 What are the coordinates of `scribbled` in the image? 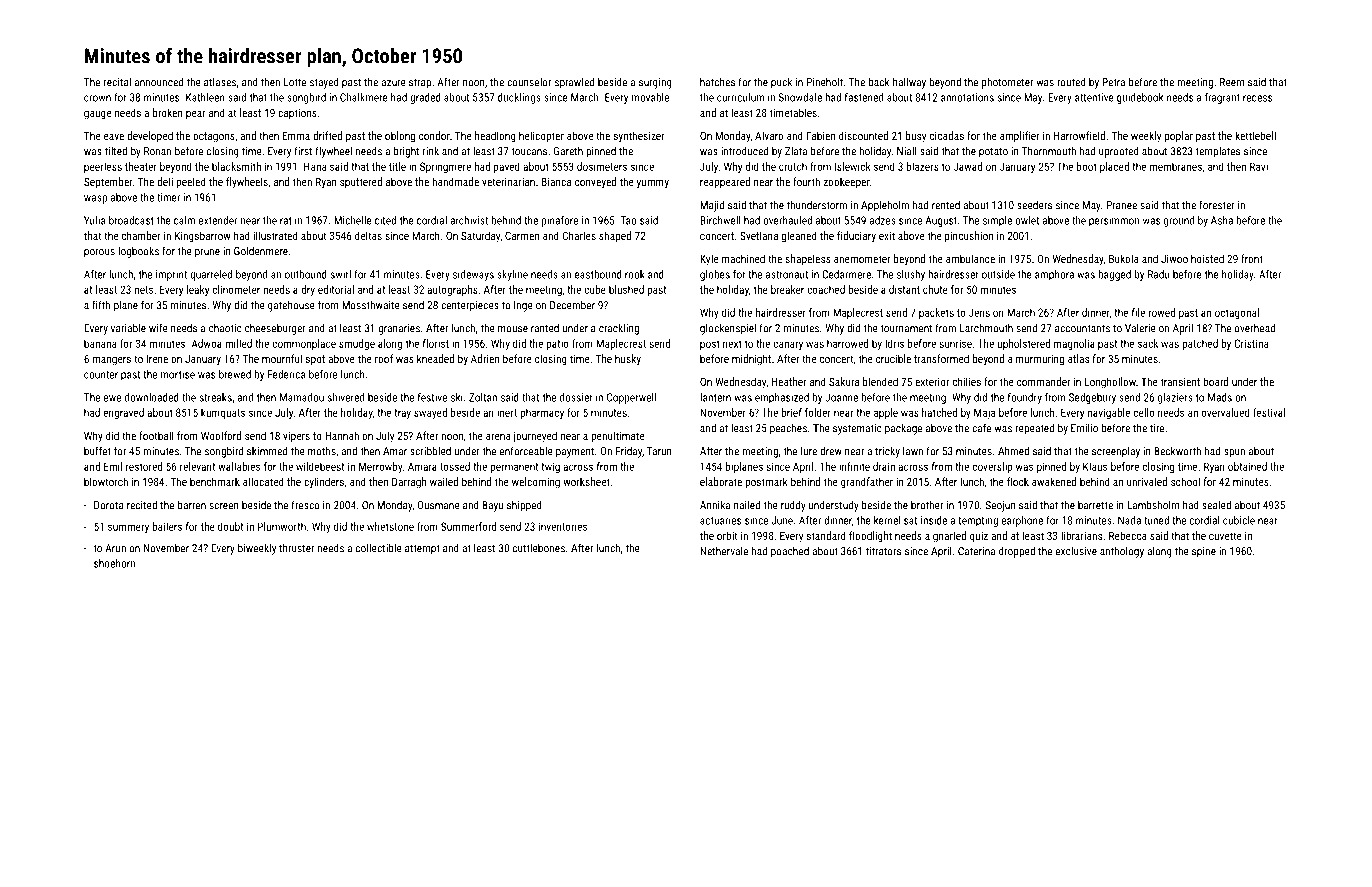 It's located at (430, 451).
